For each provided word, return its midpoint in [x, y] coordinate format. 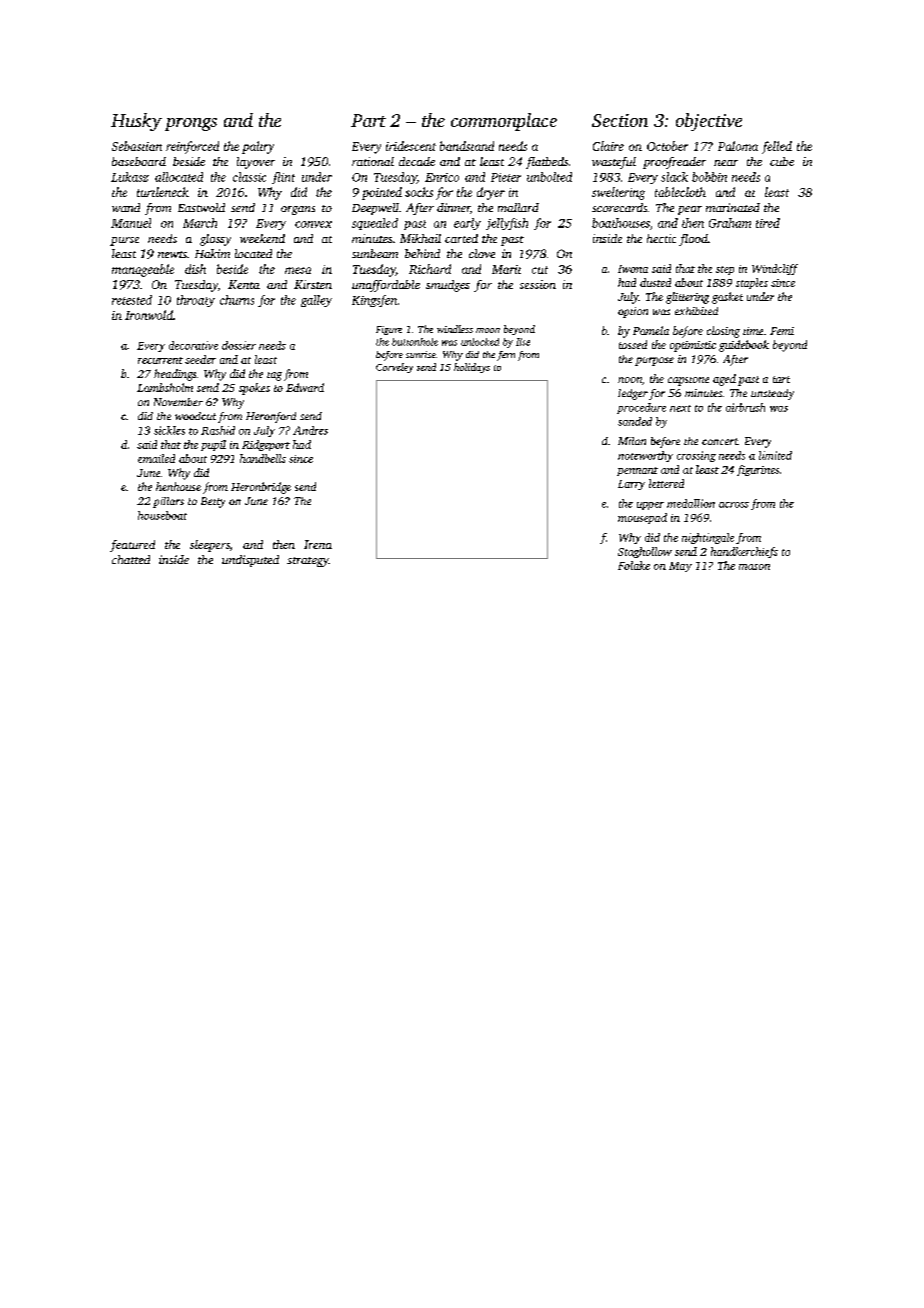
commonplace [504, 122]
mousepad [642, 518]
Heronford [271, 417]
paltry [258, 147]
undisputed [250, 561]
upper [650, 506]
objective [709, 122]
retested [132, 300]
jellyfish [507, 224]
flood [693, 240]
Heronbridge [261, 488]
